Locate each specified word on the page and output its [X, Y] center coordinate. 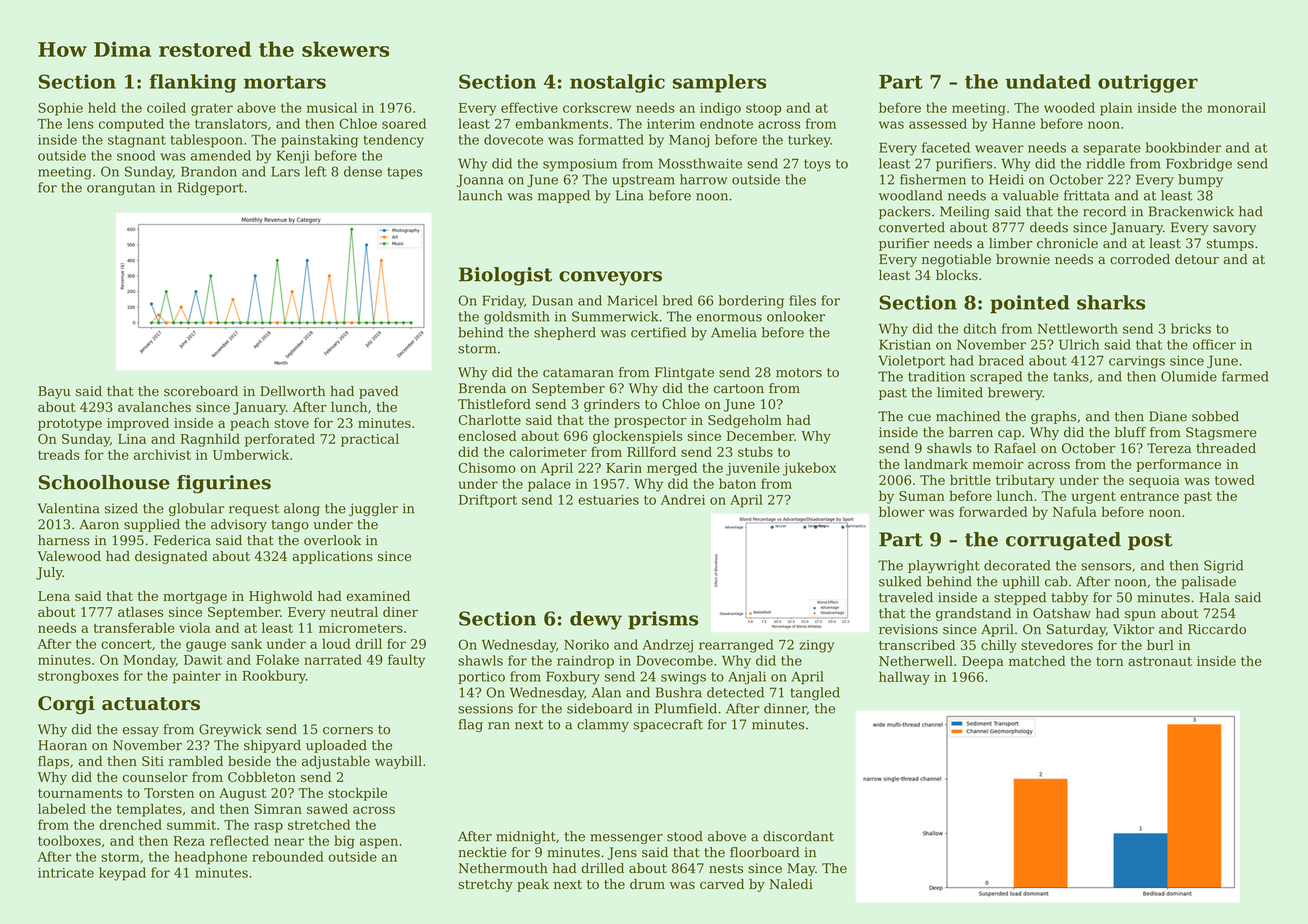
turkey [809, 141]
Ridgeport [211, 189]
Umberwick [251, 454]
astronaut [1160, 661]
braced [1001, 360]
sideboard [599, 708]
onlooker [796, 316]
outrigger [1148, 83]
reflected [239, 840]
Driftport [488, 501]
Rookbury [274, 677]
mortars [285, 82]
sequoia [1154, 481]
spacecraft [668, 725]
